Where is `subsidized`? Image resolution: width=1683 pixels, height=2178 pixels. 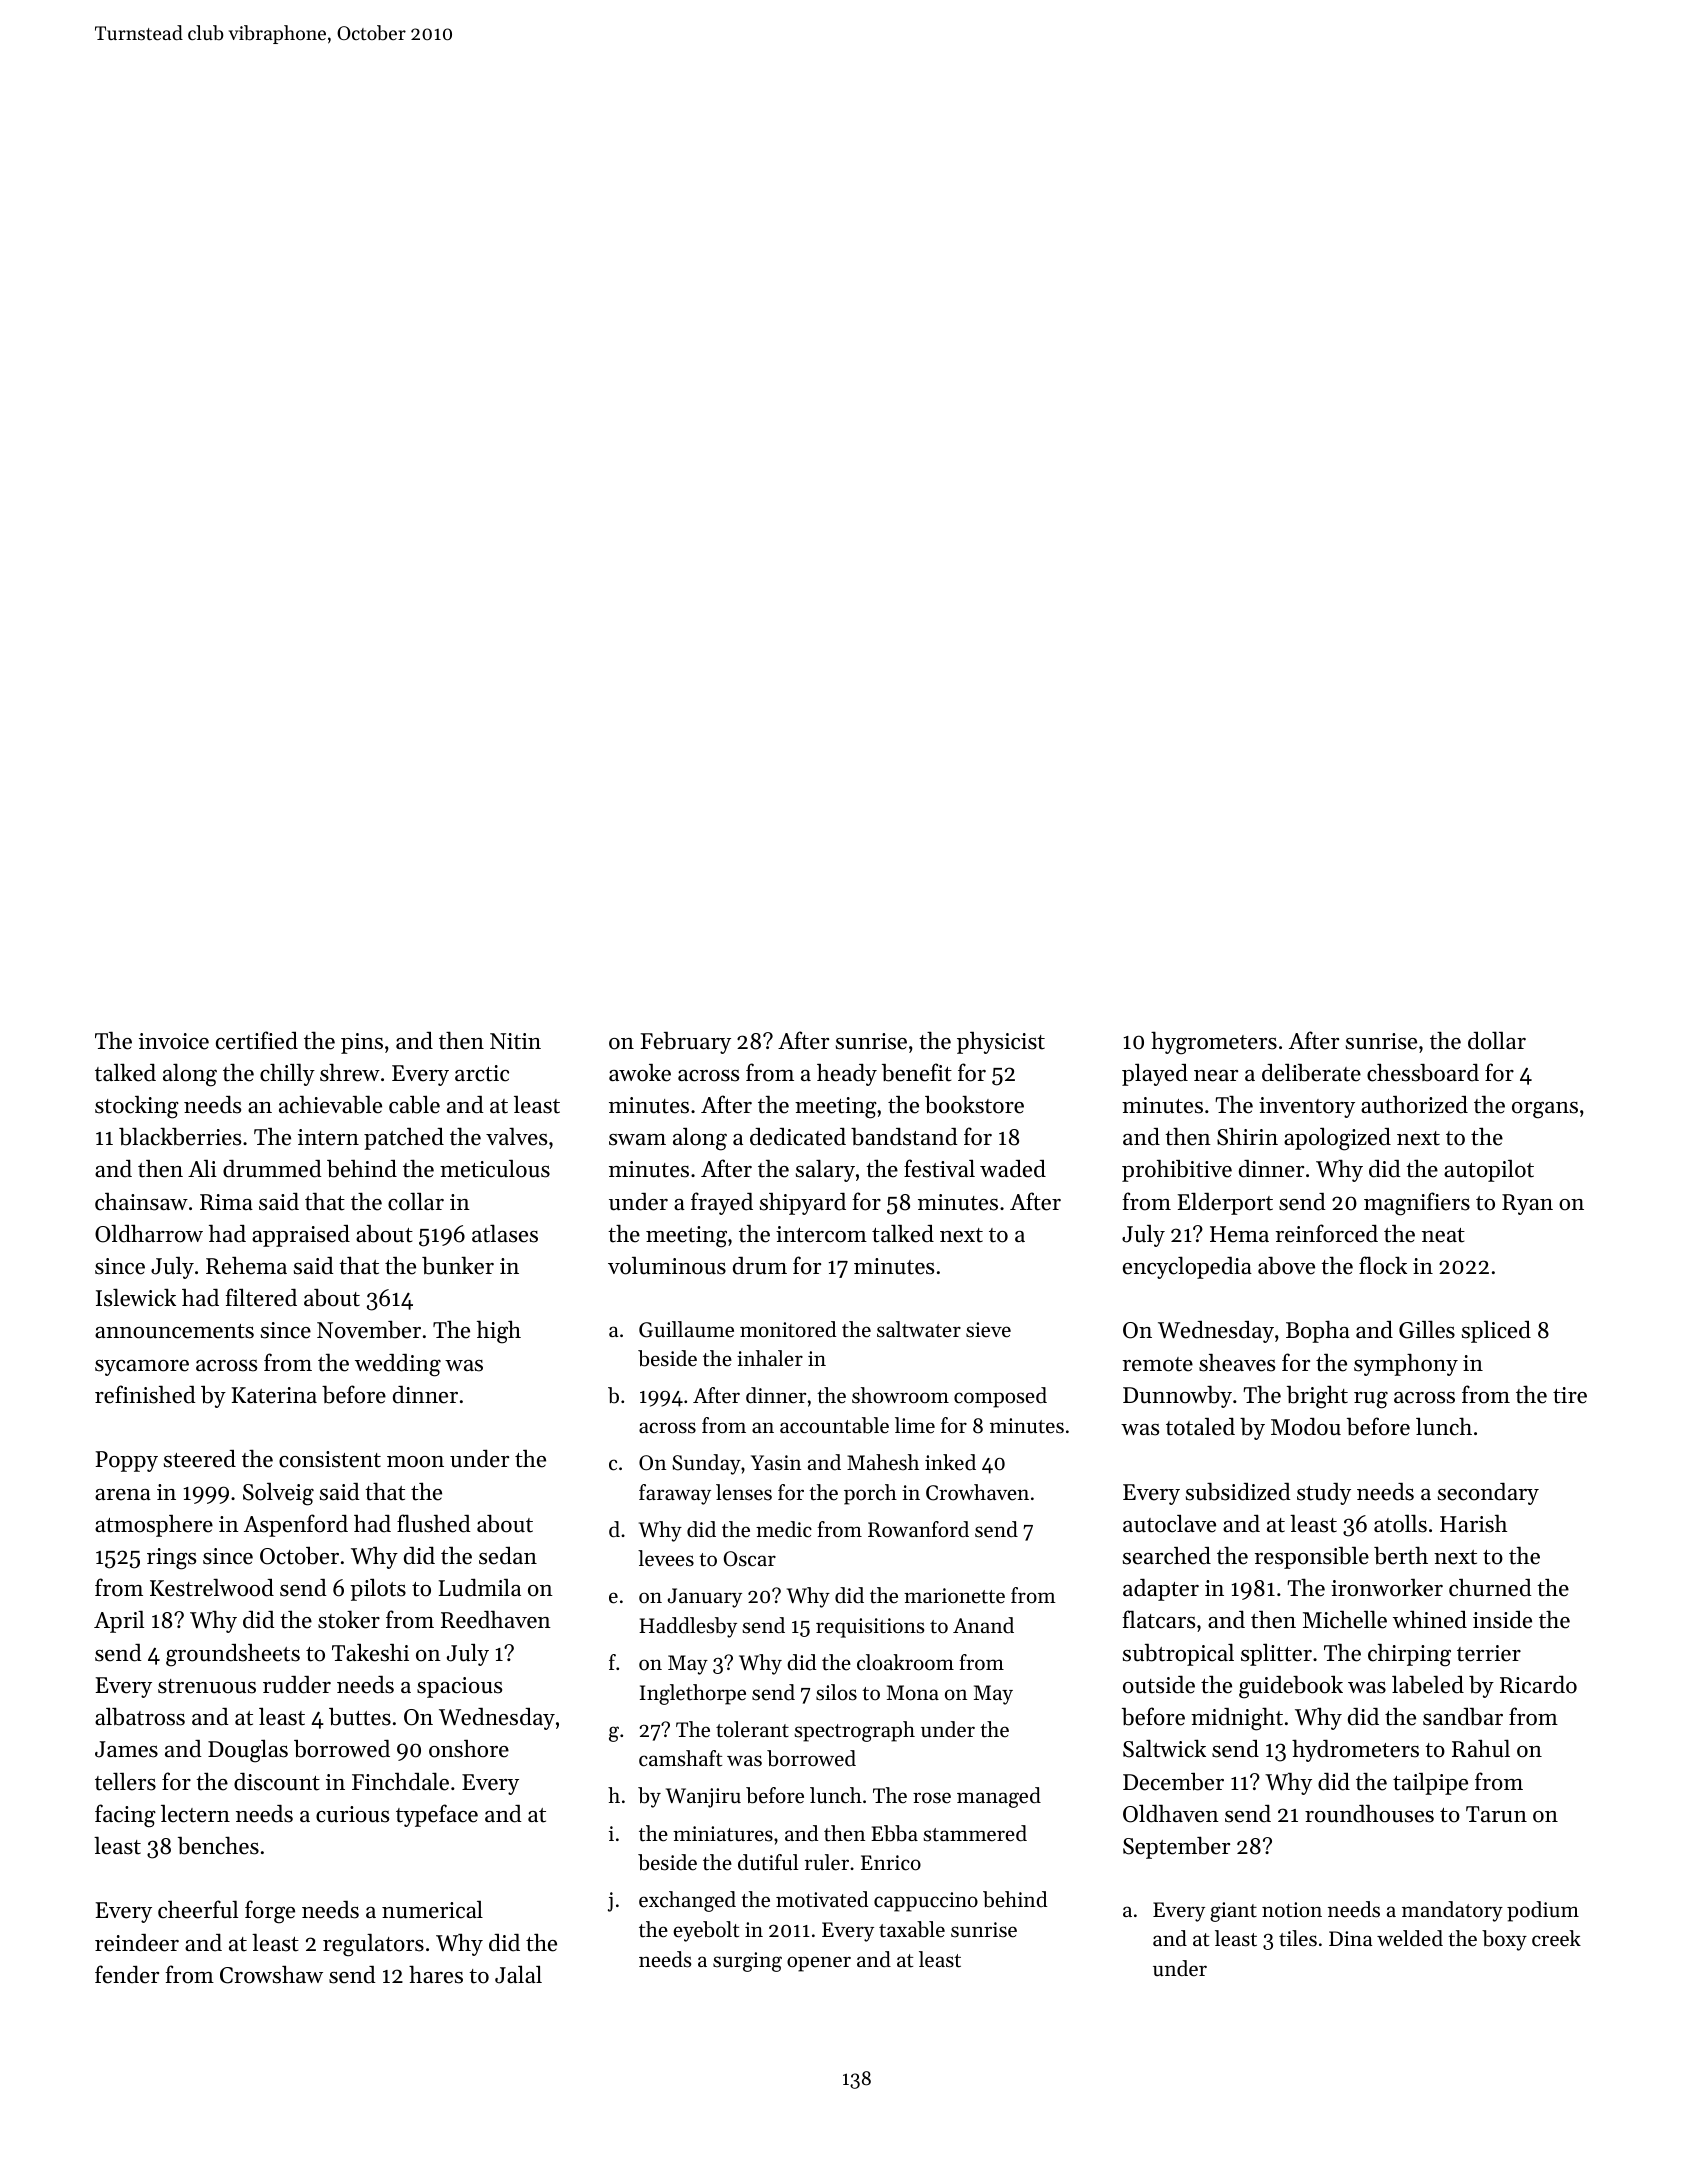
subsidized is located at coordinates (1238, 1492).
